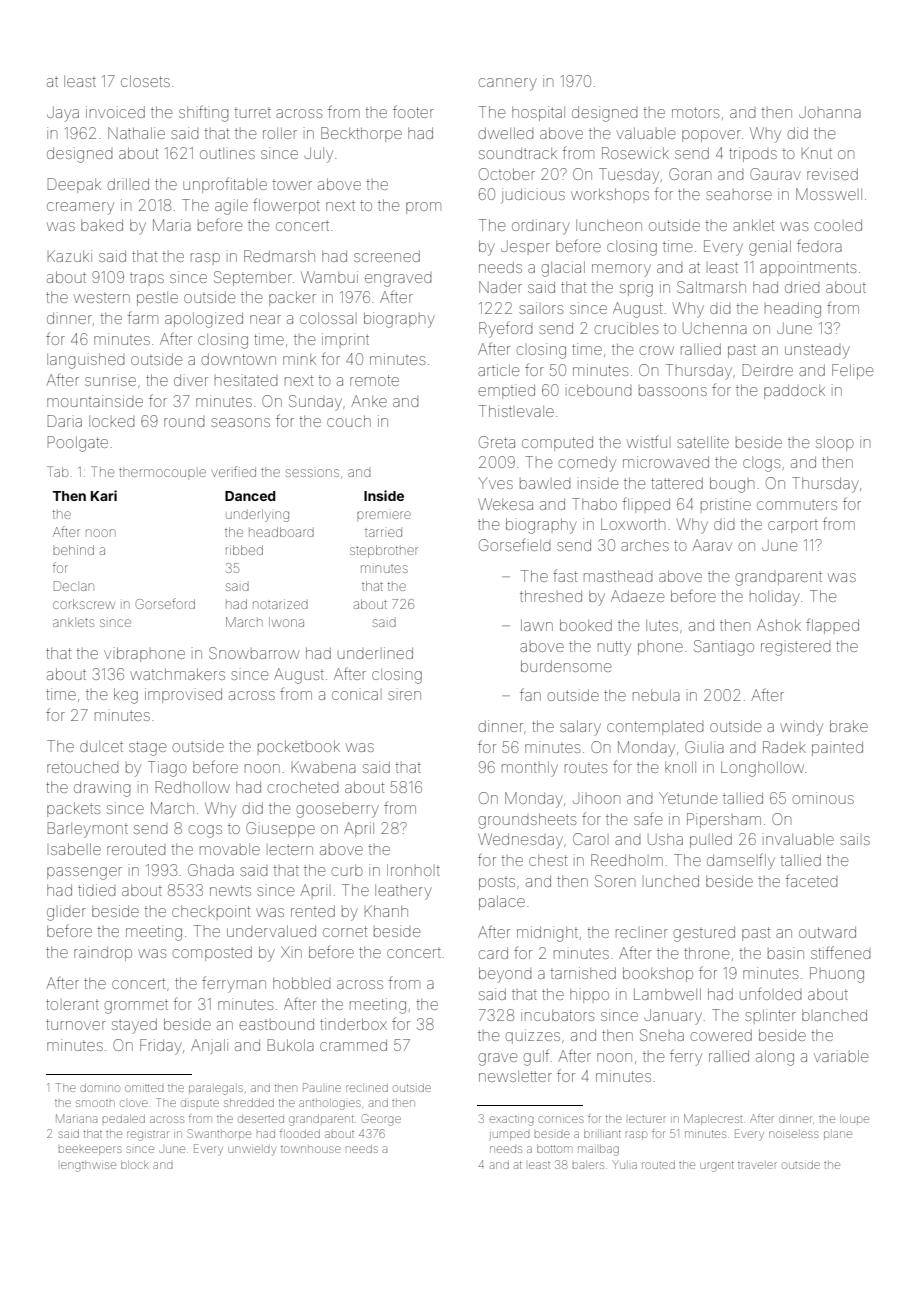 The height and width of the screenshot is (1314, 924). What do you see at coordinates (838, 1135) in the screenshot?
I see `plane` at bounding box center [838, 1135].
